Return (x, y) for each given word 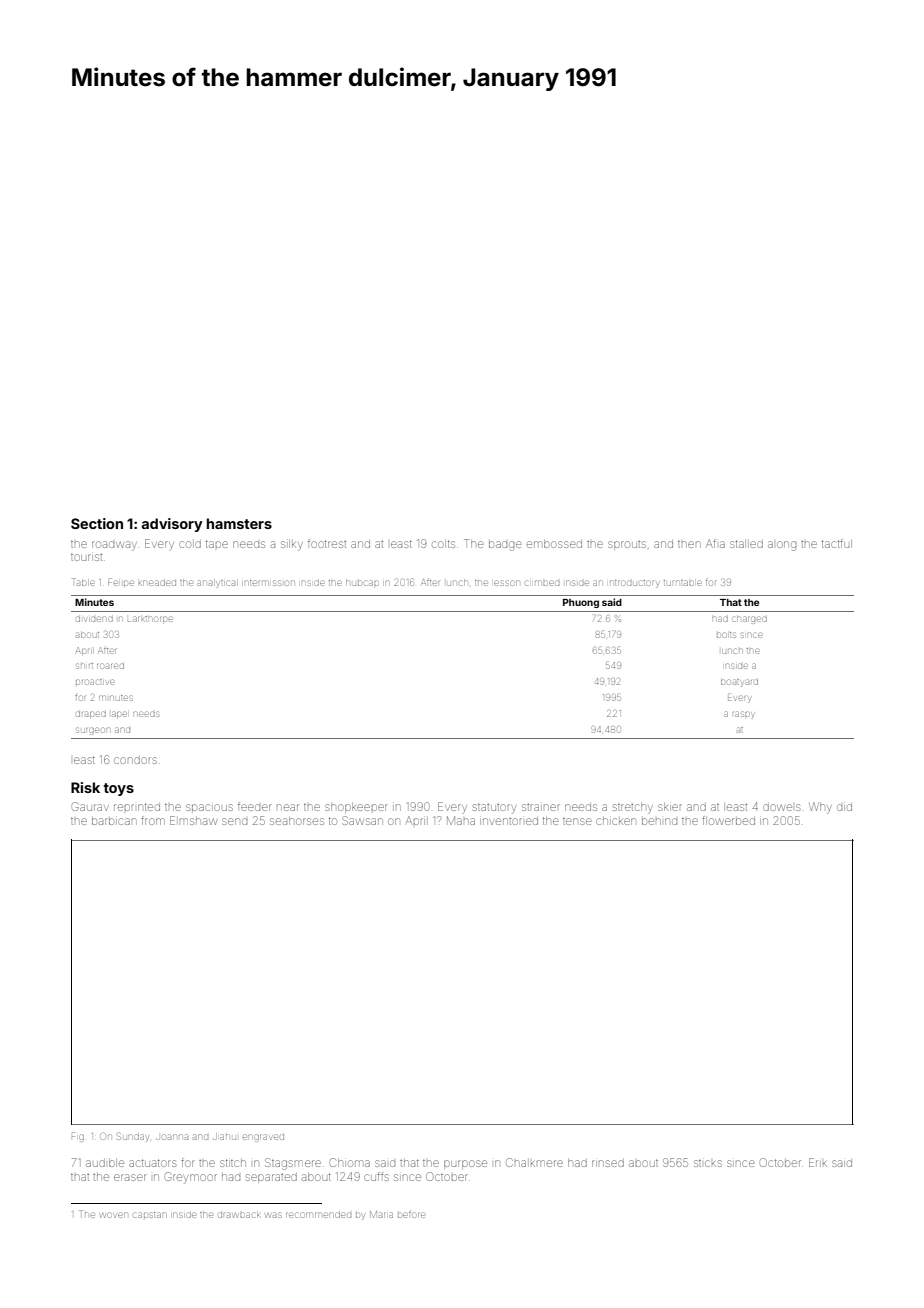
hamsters (239, 523)
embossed (554, 544)
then (689, 544)
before (411, 1214)
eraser (130, 1177)
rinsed (608, 1163)
